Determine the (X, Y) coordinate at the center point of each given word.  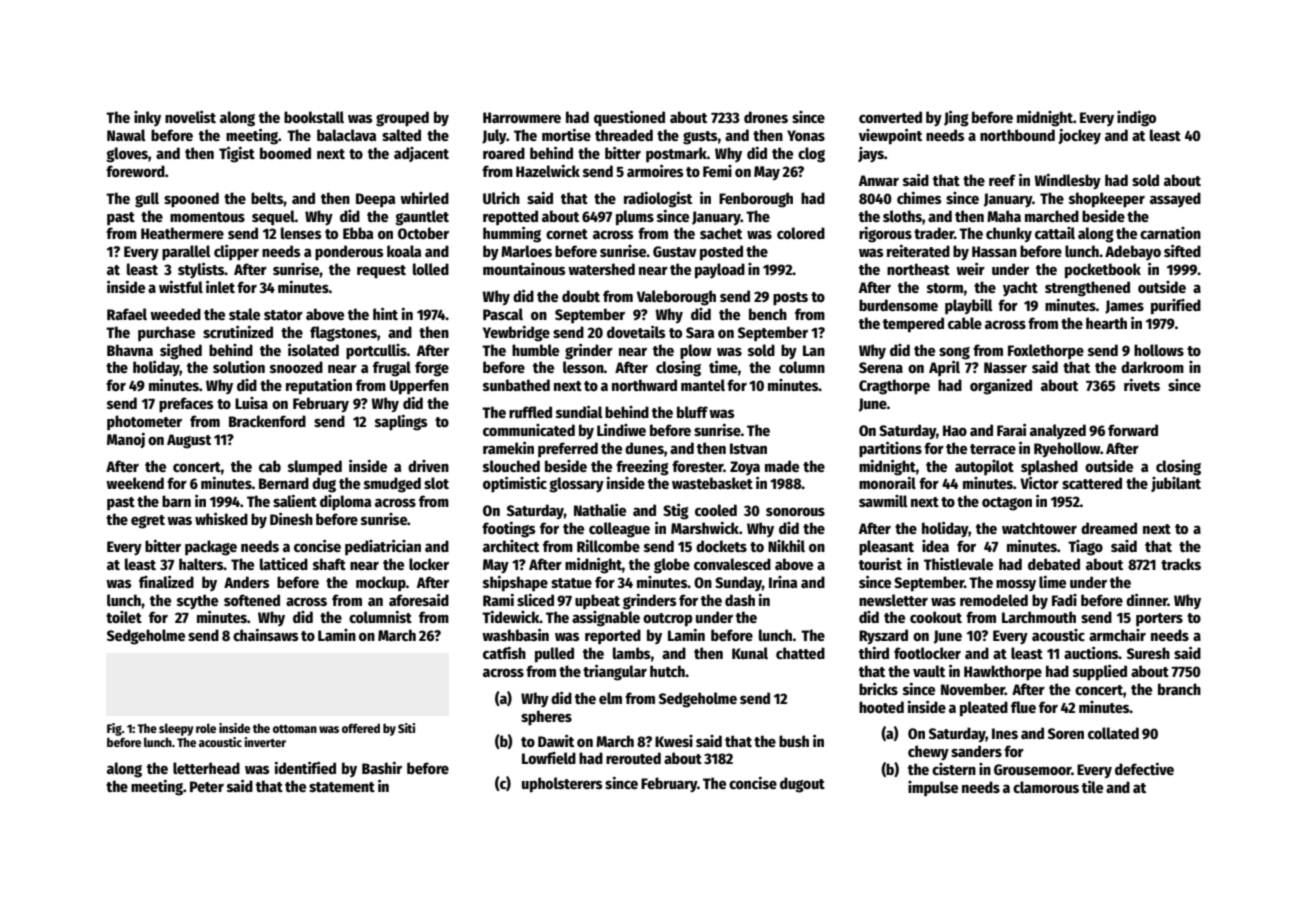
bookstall (314, 117)
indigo (1136, 119)
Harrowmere (522, 117)
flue (1023, 707)
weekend (135, 483)
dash (740, 600)
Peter (207, 786)
